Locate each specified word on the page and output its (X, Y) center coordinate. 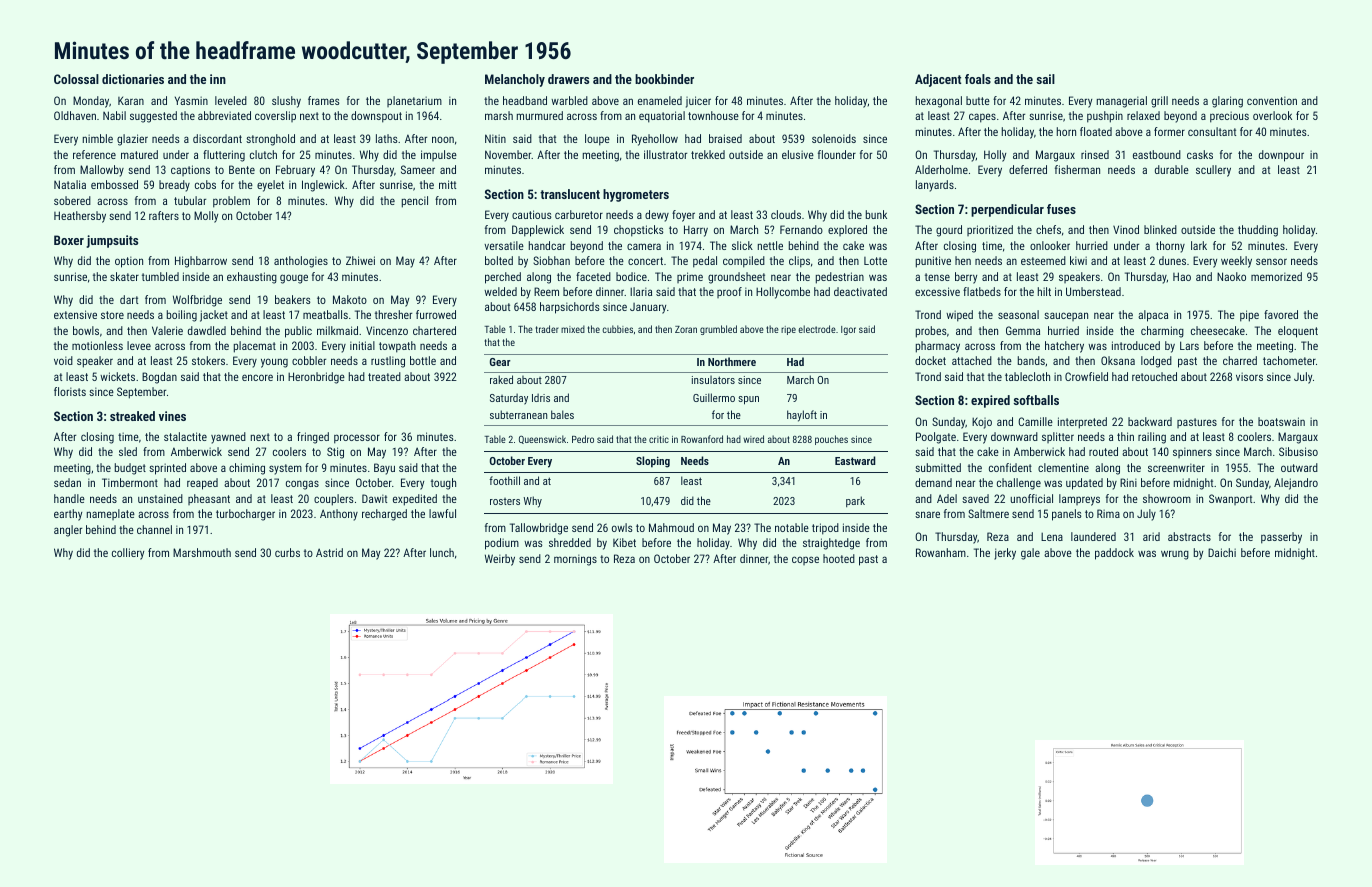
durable (1172, 169)
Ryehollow (655, 140)
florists (70, 391)
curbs (287, 552)
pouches (831, 440)
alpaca (1153, 316)
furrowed (436, 314)
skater (124, 276)
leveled (231, 100)
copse (805, 560)
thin (1125, 436)
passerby (1281, 538)
